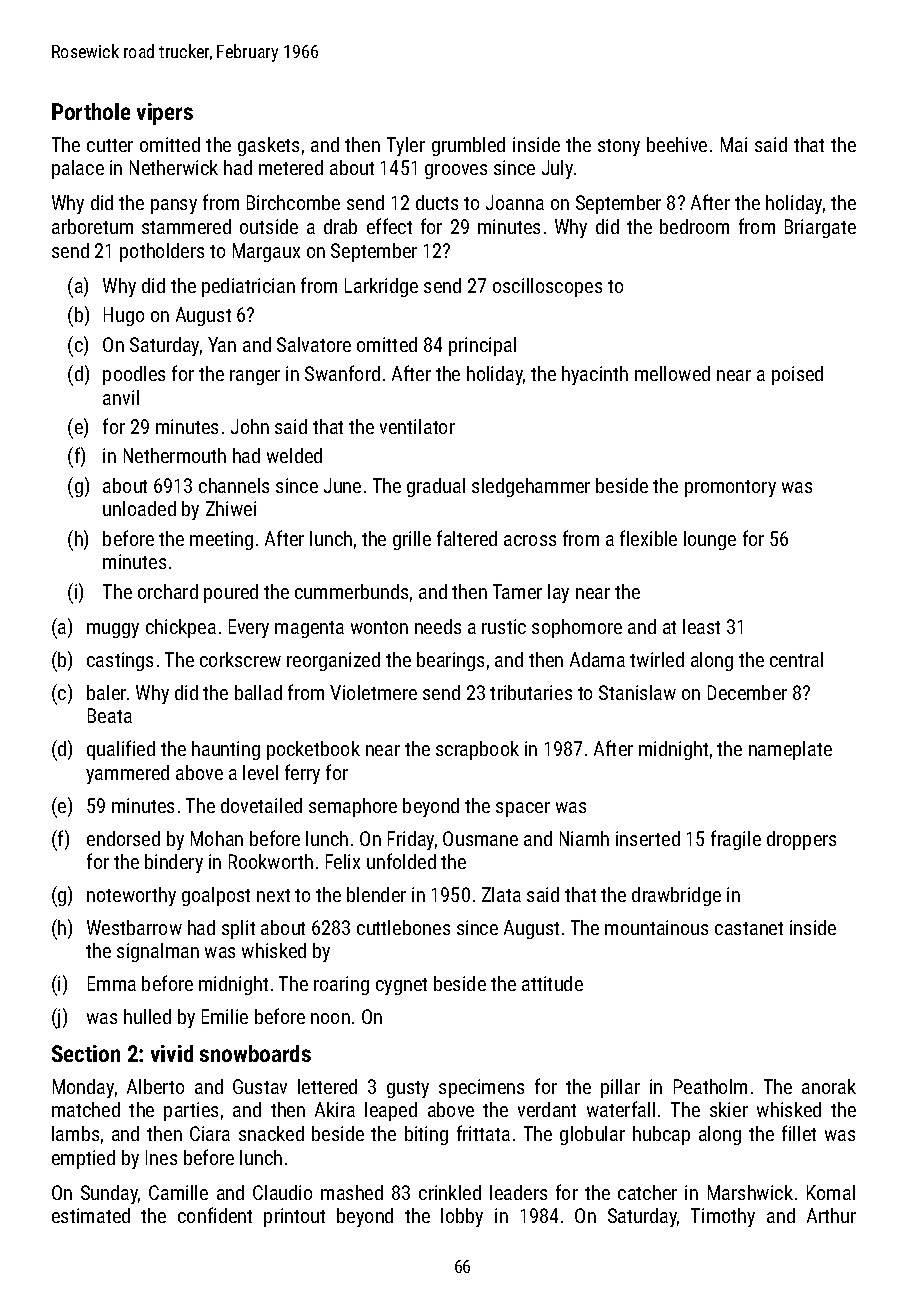 The width and height of the screenshot is (908, 1316). What do you see at coordinates (462, 1217) in the screenshot?
I see `lobby` at bounding box center [462, 1217].
